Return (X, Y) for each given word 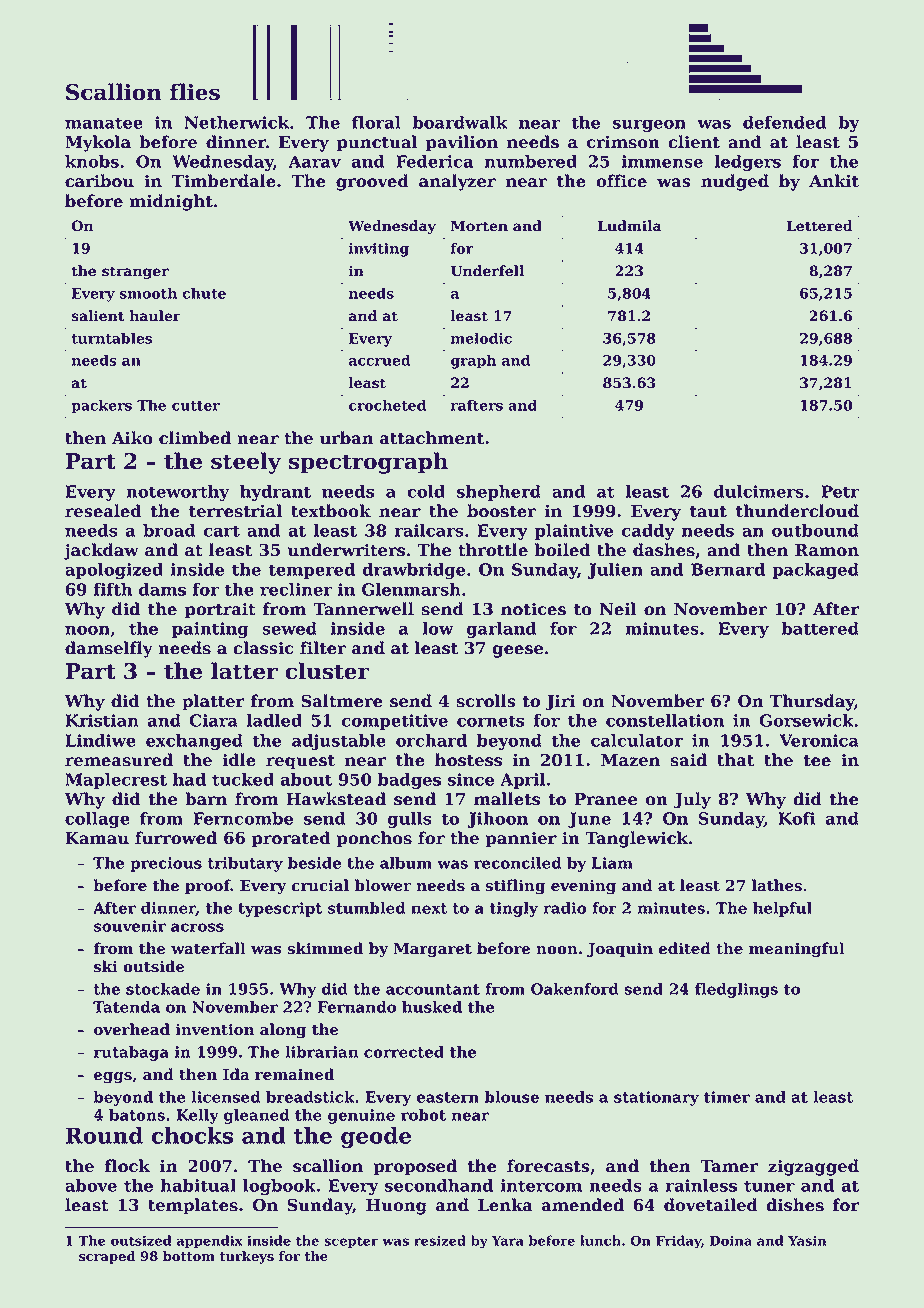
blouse (512, 1097)
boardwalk (459, 122)
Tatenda (126, 1007)
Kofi (797, 818)
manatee (104, 123)
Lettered (819, 226)
